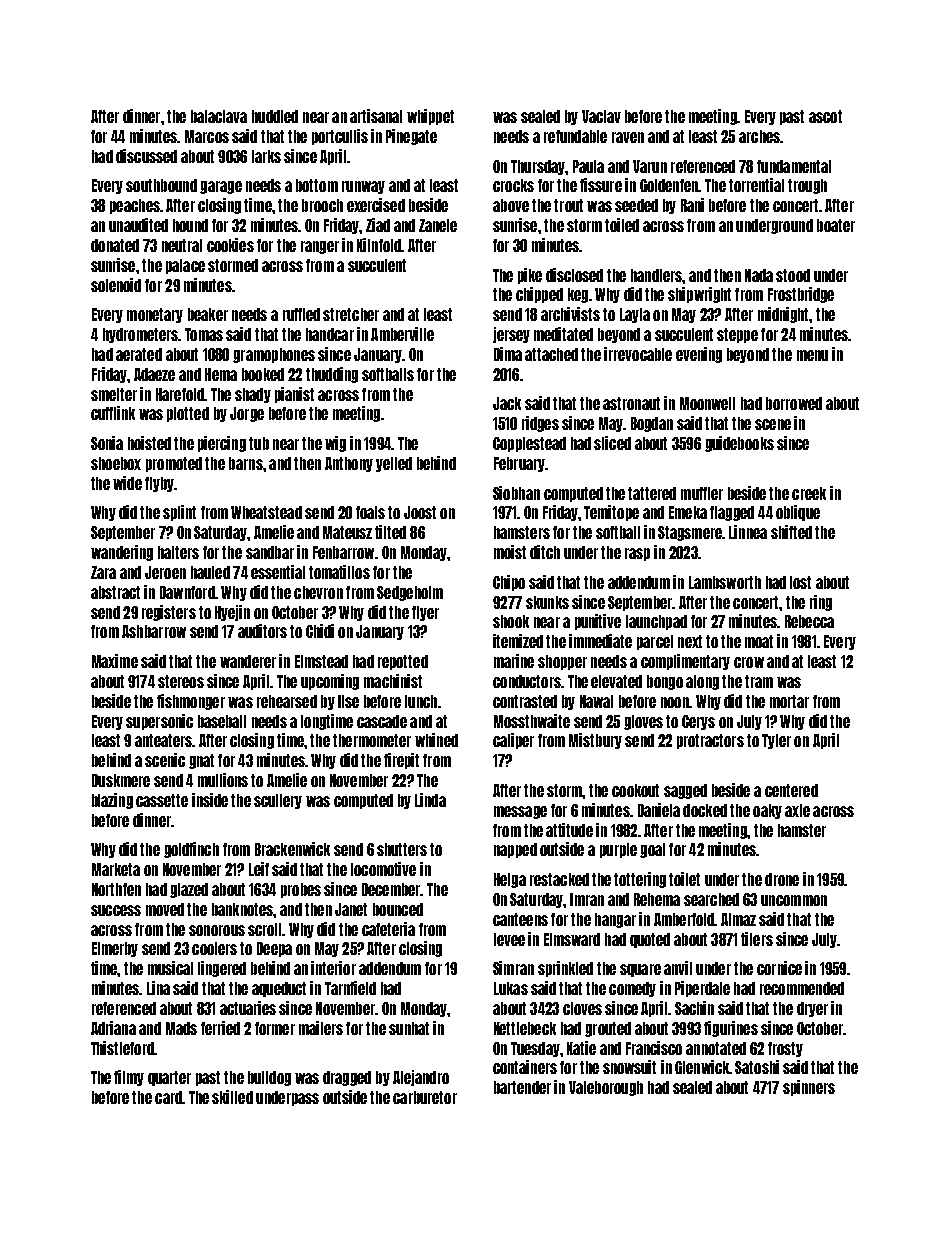  I want to click on Vaclav, so click(601, 116).
